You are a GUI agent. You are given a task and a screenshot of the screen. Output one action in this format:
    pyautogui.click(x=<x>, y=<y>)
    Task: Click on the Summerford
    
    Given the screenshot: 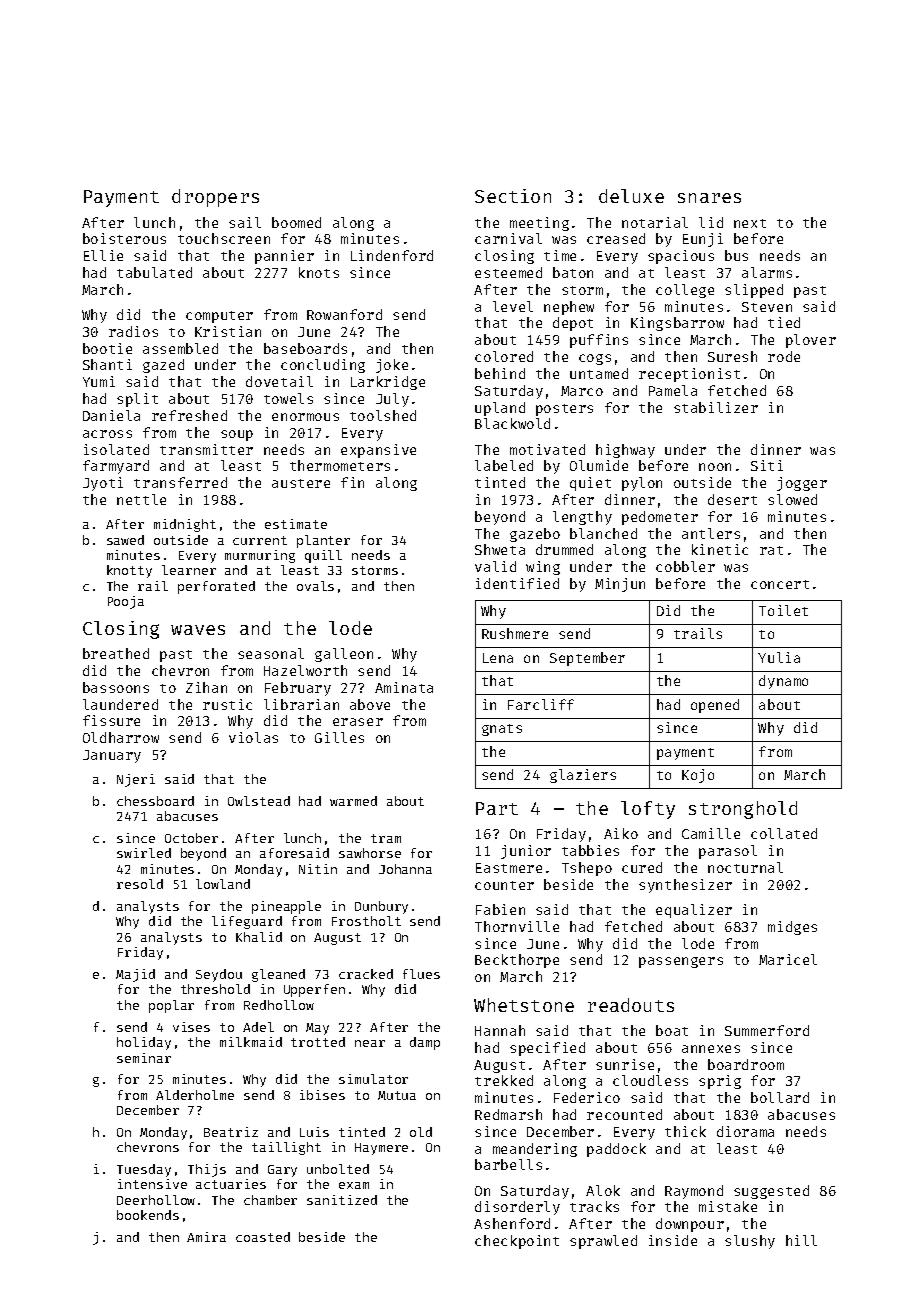 What is the action you would take?
    pyautogui.click(x=767, y=1030)
